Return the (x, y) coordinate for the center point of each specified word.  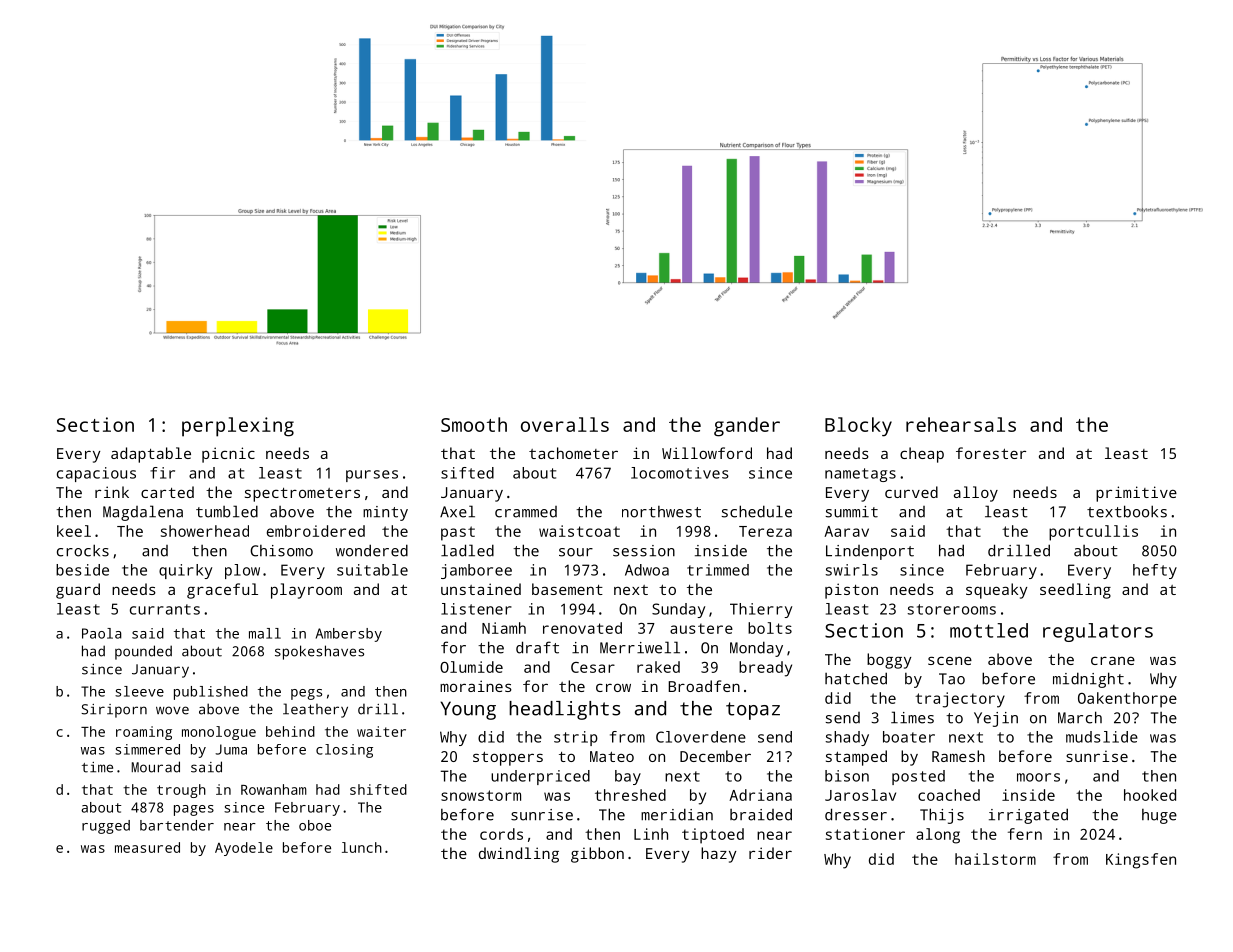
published (211, 693)
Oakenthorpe (1127, 700)
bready (765, 669)
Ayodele (244, 849)
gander (747, 427)
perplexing (238, 427)
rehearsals (961, 424)
